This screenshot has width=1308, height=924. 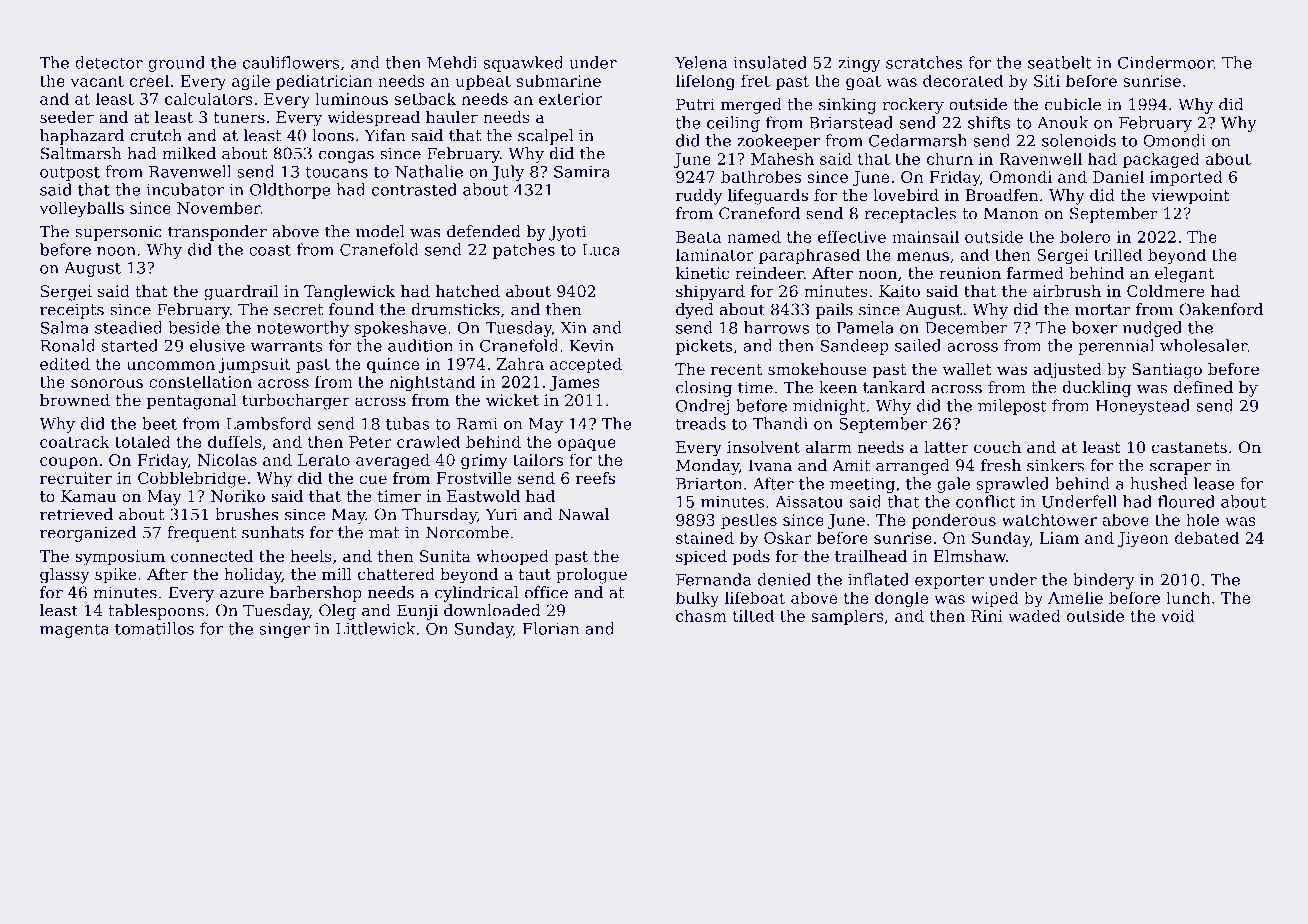 I want to click on stained, so click(x=705, y=537).
